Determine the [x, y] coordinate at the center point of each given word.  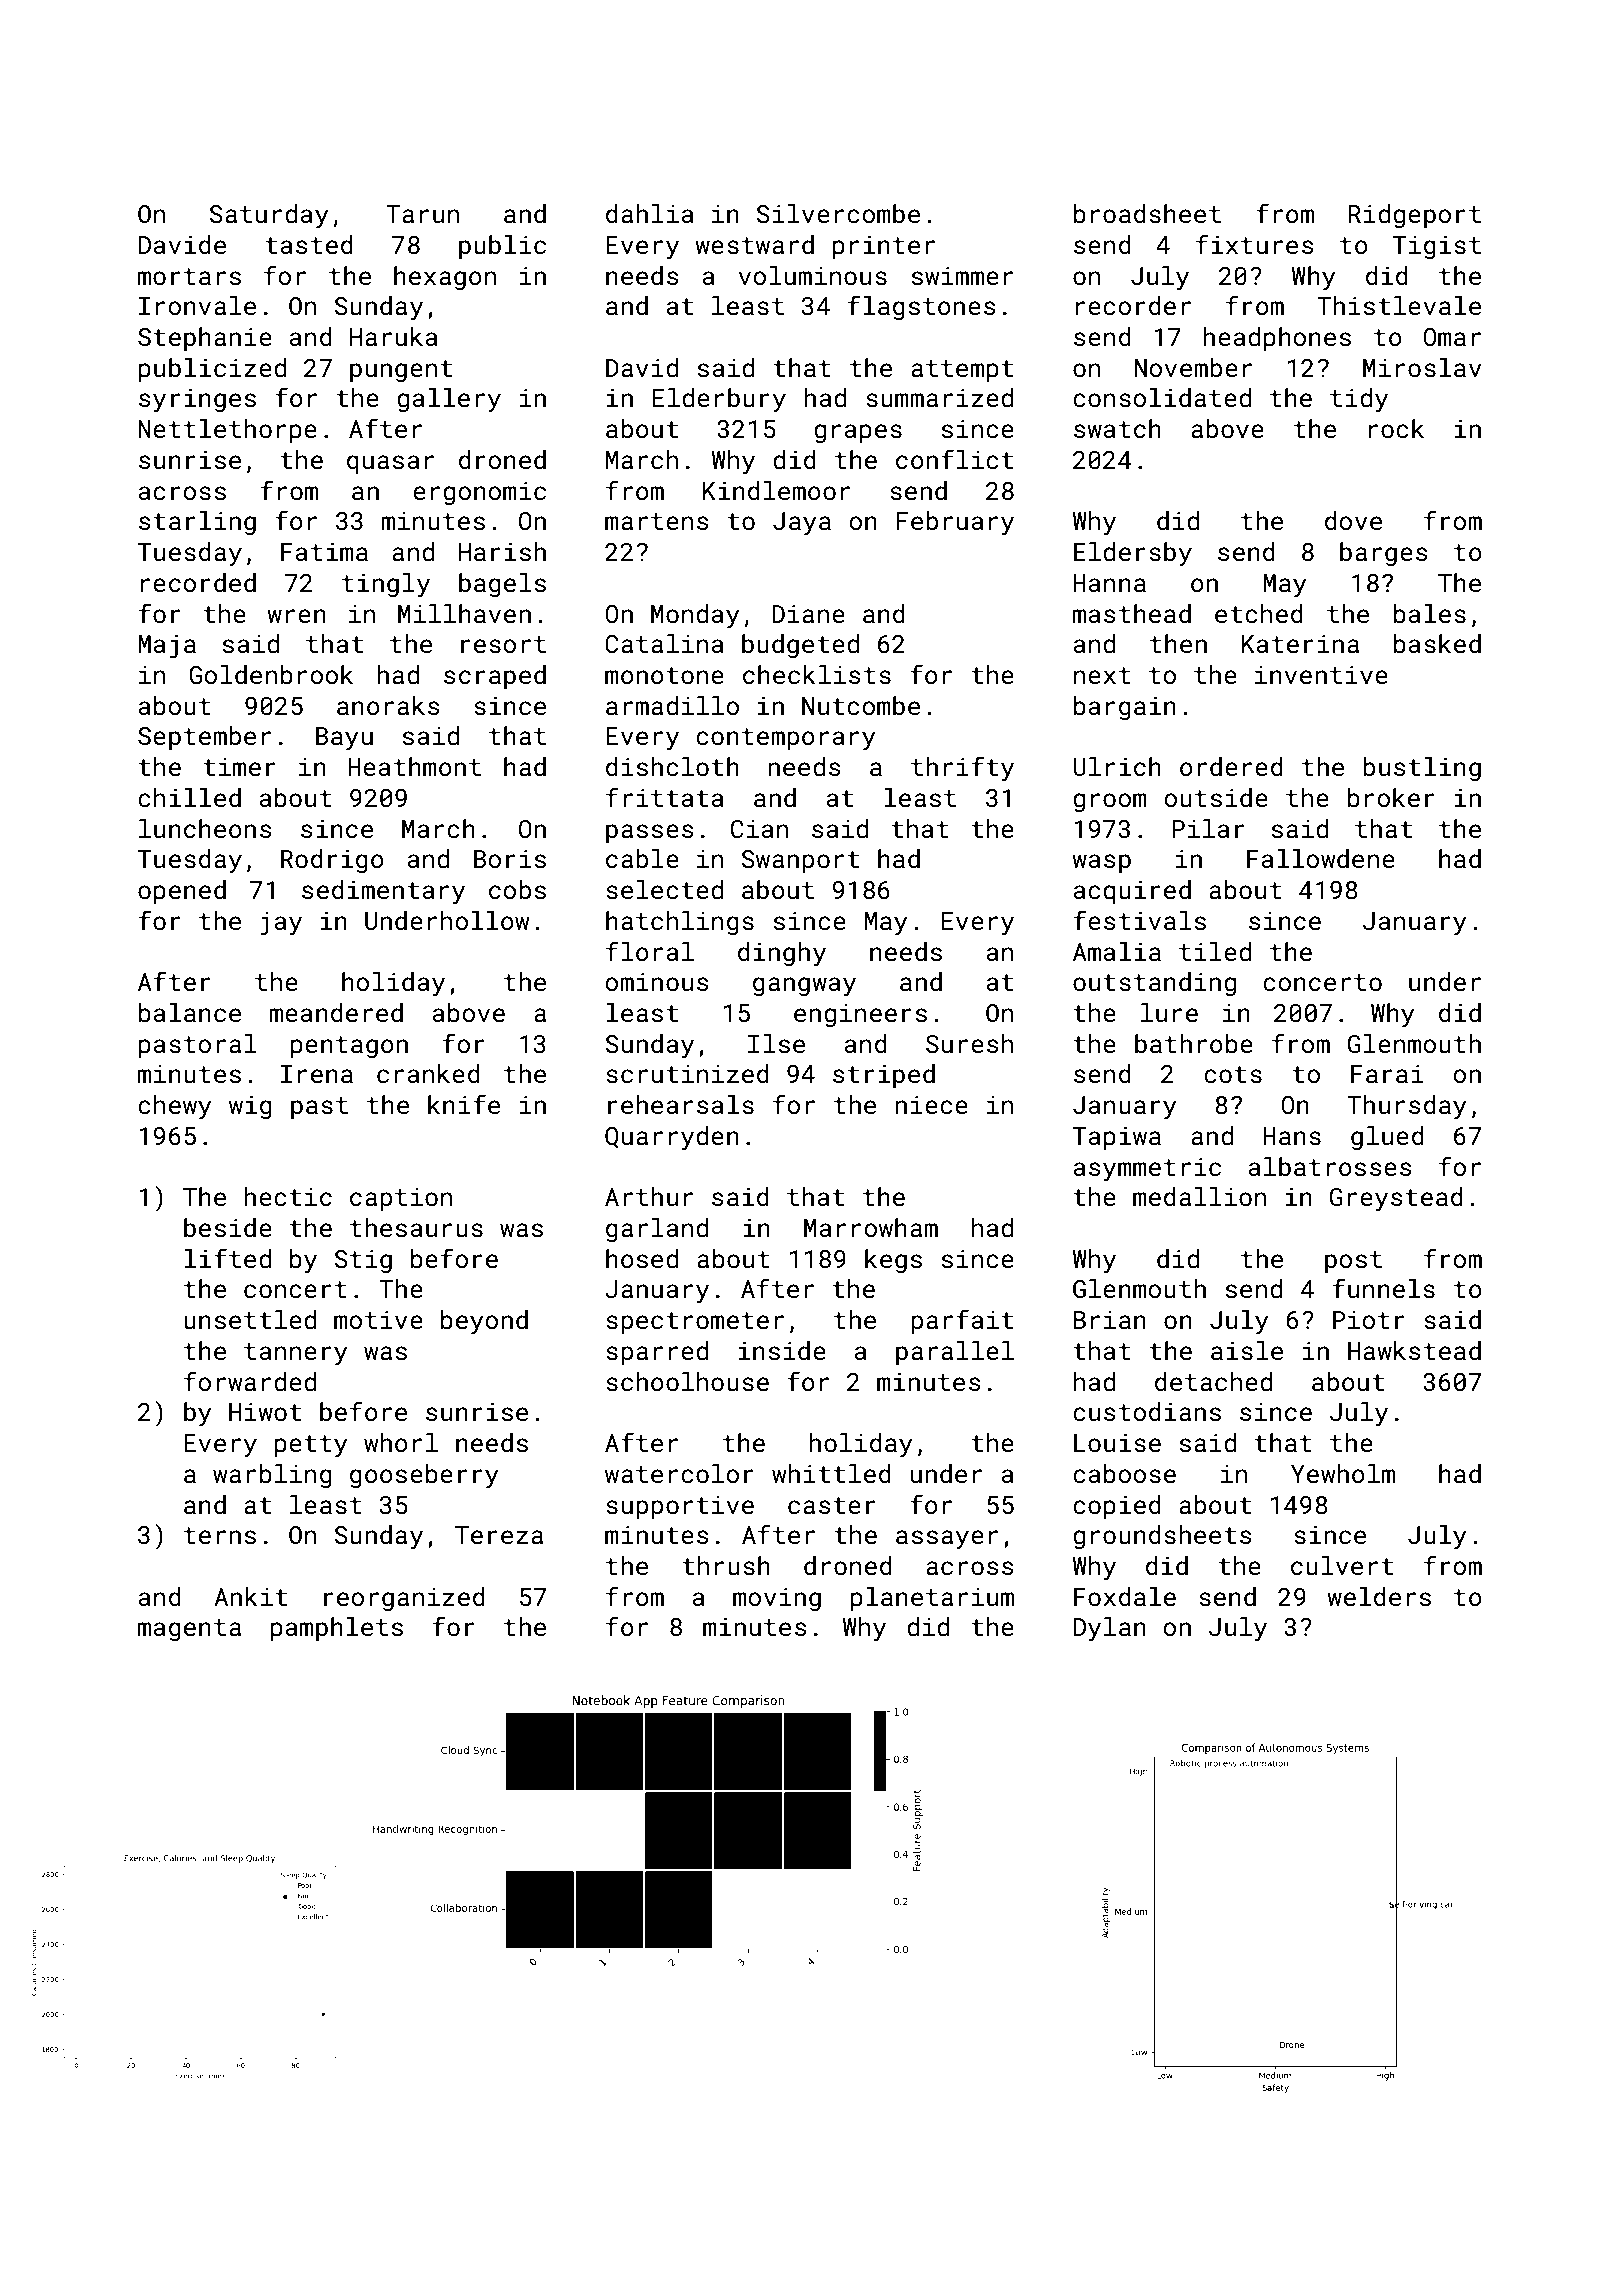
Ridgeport [1415, 216]
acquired [1132, 892]
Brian [1110, 1320]
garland [657, 1230]
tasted [309, 245]
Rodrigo [332, 861]
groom [1110, 802]
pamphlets [337, 1629]
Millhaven [464, 614]
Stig [363, 1261]
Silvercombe [838, 214]
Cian [759, 829]
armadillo [672, 705]
